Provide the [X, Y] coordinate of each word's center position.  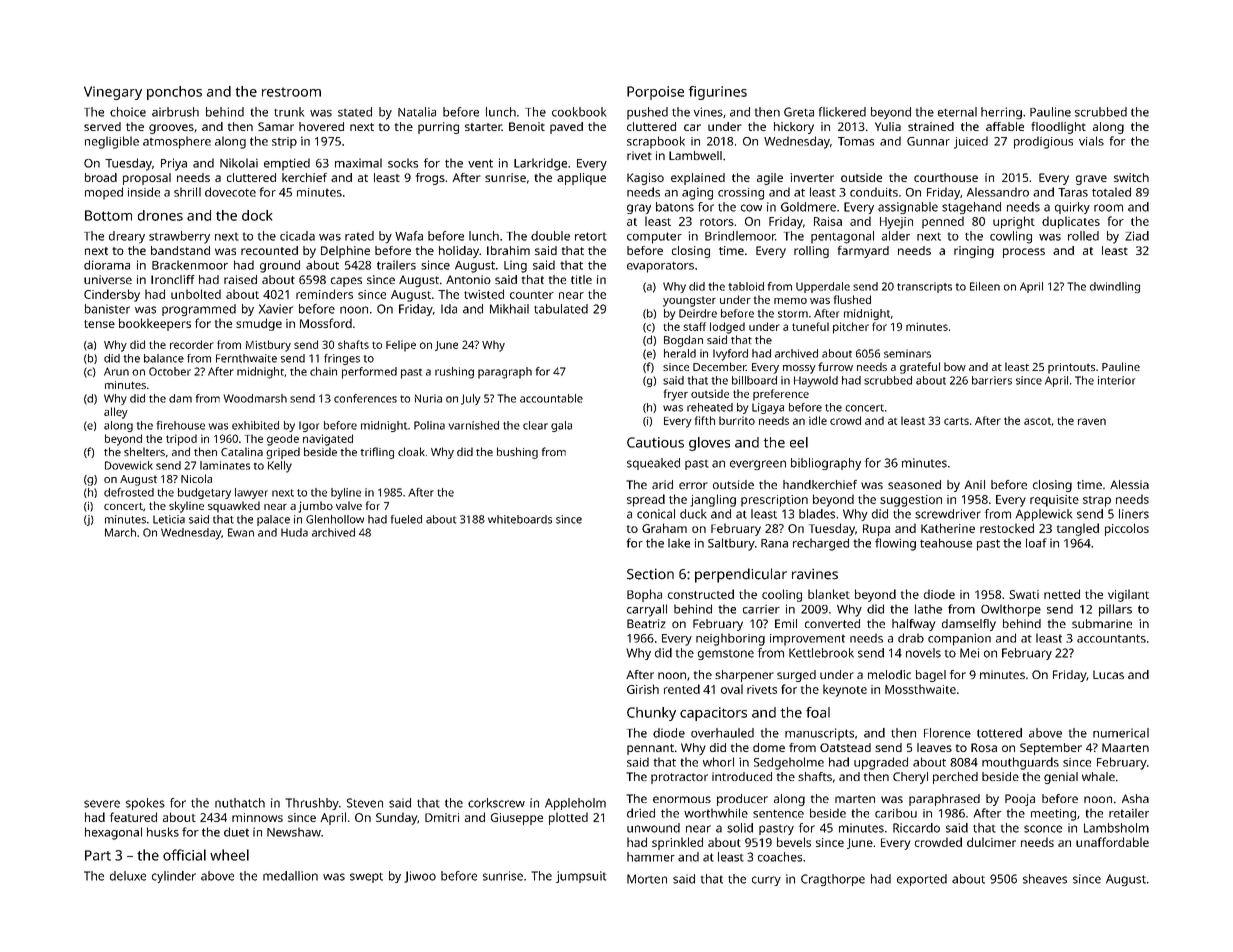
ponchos [174, 93]
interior [1116, 380]
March [120, 532]
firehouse [181, 425]
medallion [290, 876]
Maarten [1125, 747]
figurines [718, 93]
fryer [676, 395]
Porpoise [655, 93]
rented [682, 689]
